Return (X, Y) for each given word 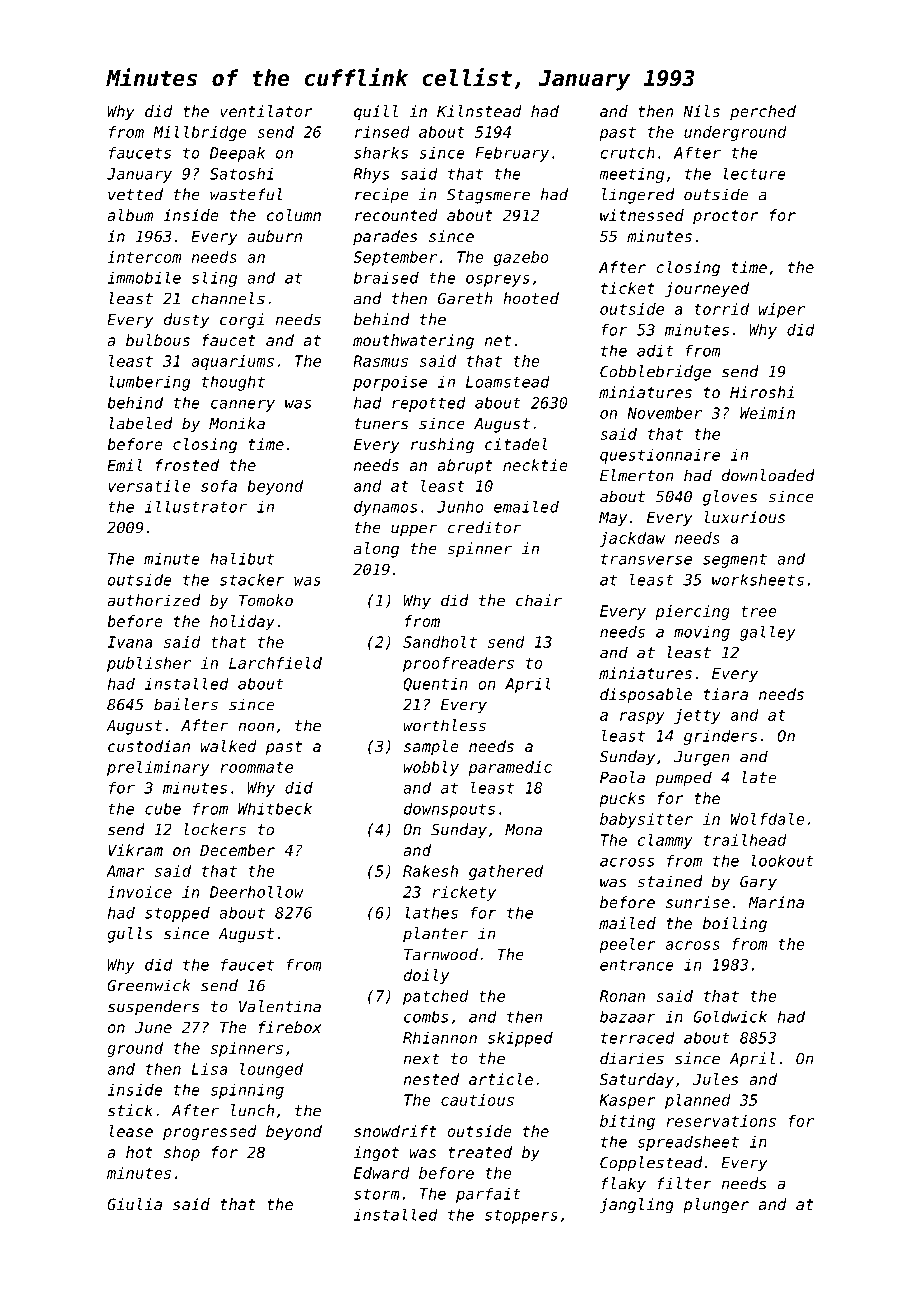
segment (735, 560)
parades (385, 237)
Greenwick (148, 985)
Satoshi (241, 174)
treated (480, 1152)
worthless (444, 725)
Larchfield (275, 663)
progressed (210, 1133)
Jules (716, 1079)
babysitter (646, 820)
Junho (460, 507)
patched (436, 997)
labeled (141, 423)
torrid (721, 309)
